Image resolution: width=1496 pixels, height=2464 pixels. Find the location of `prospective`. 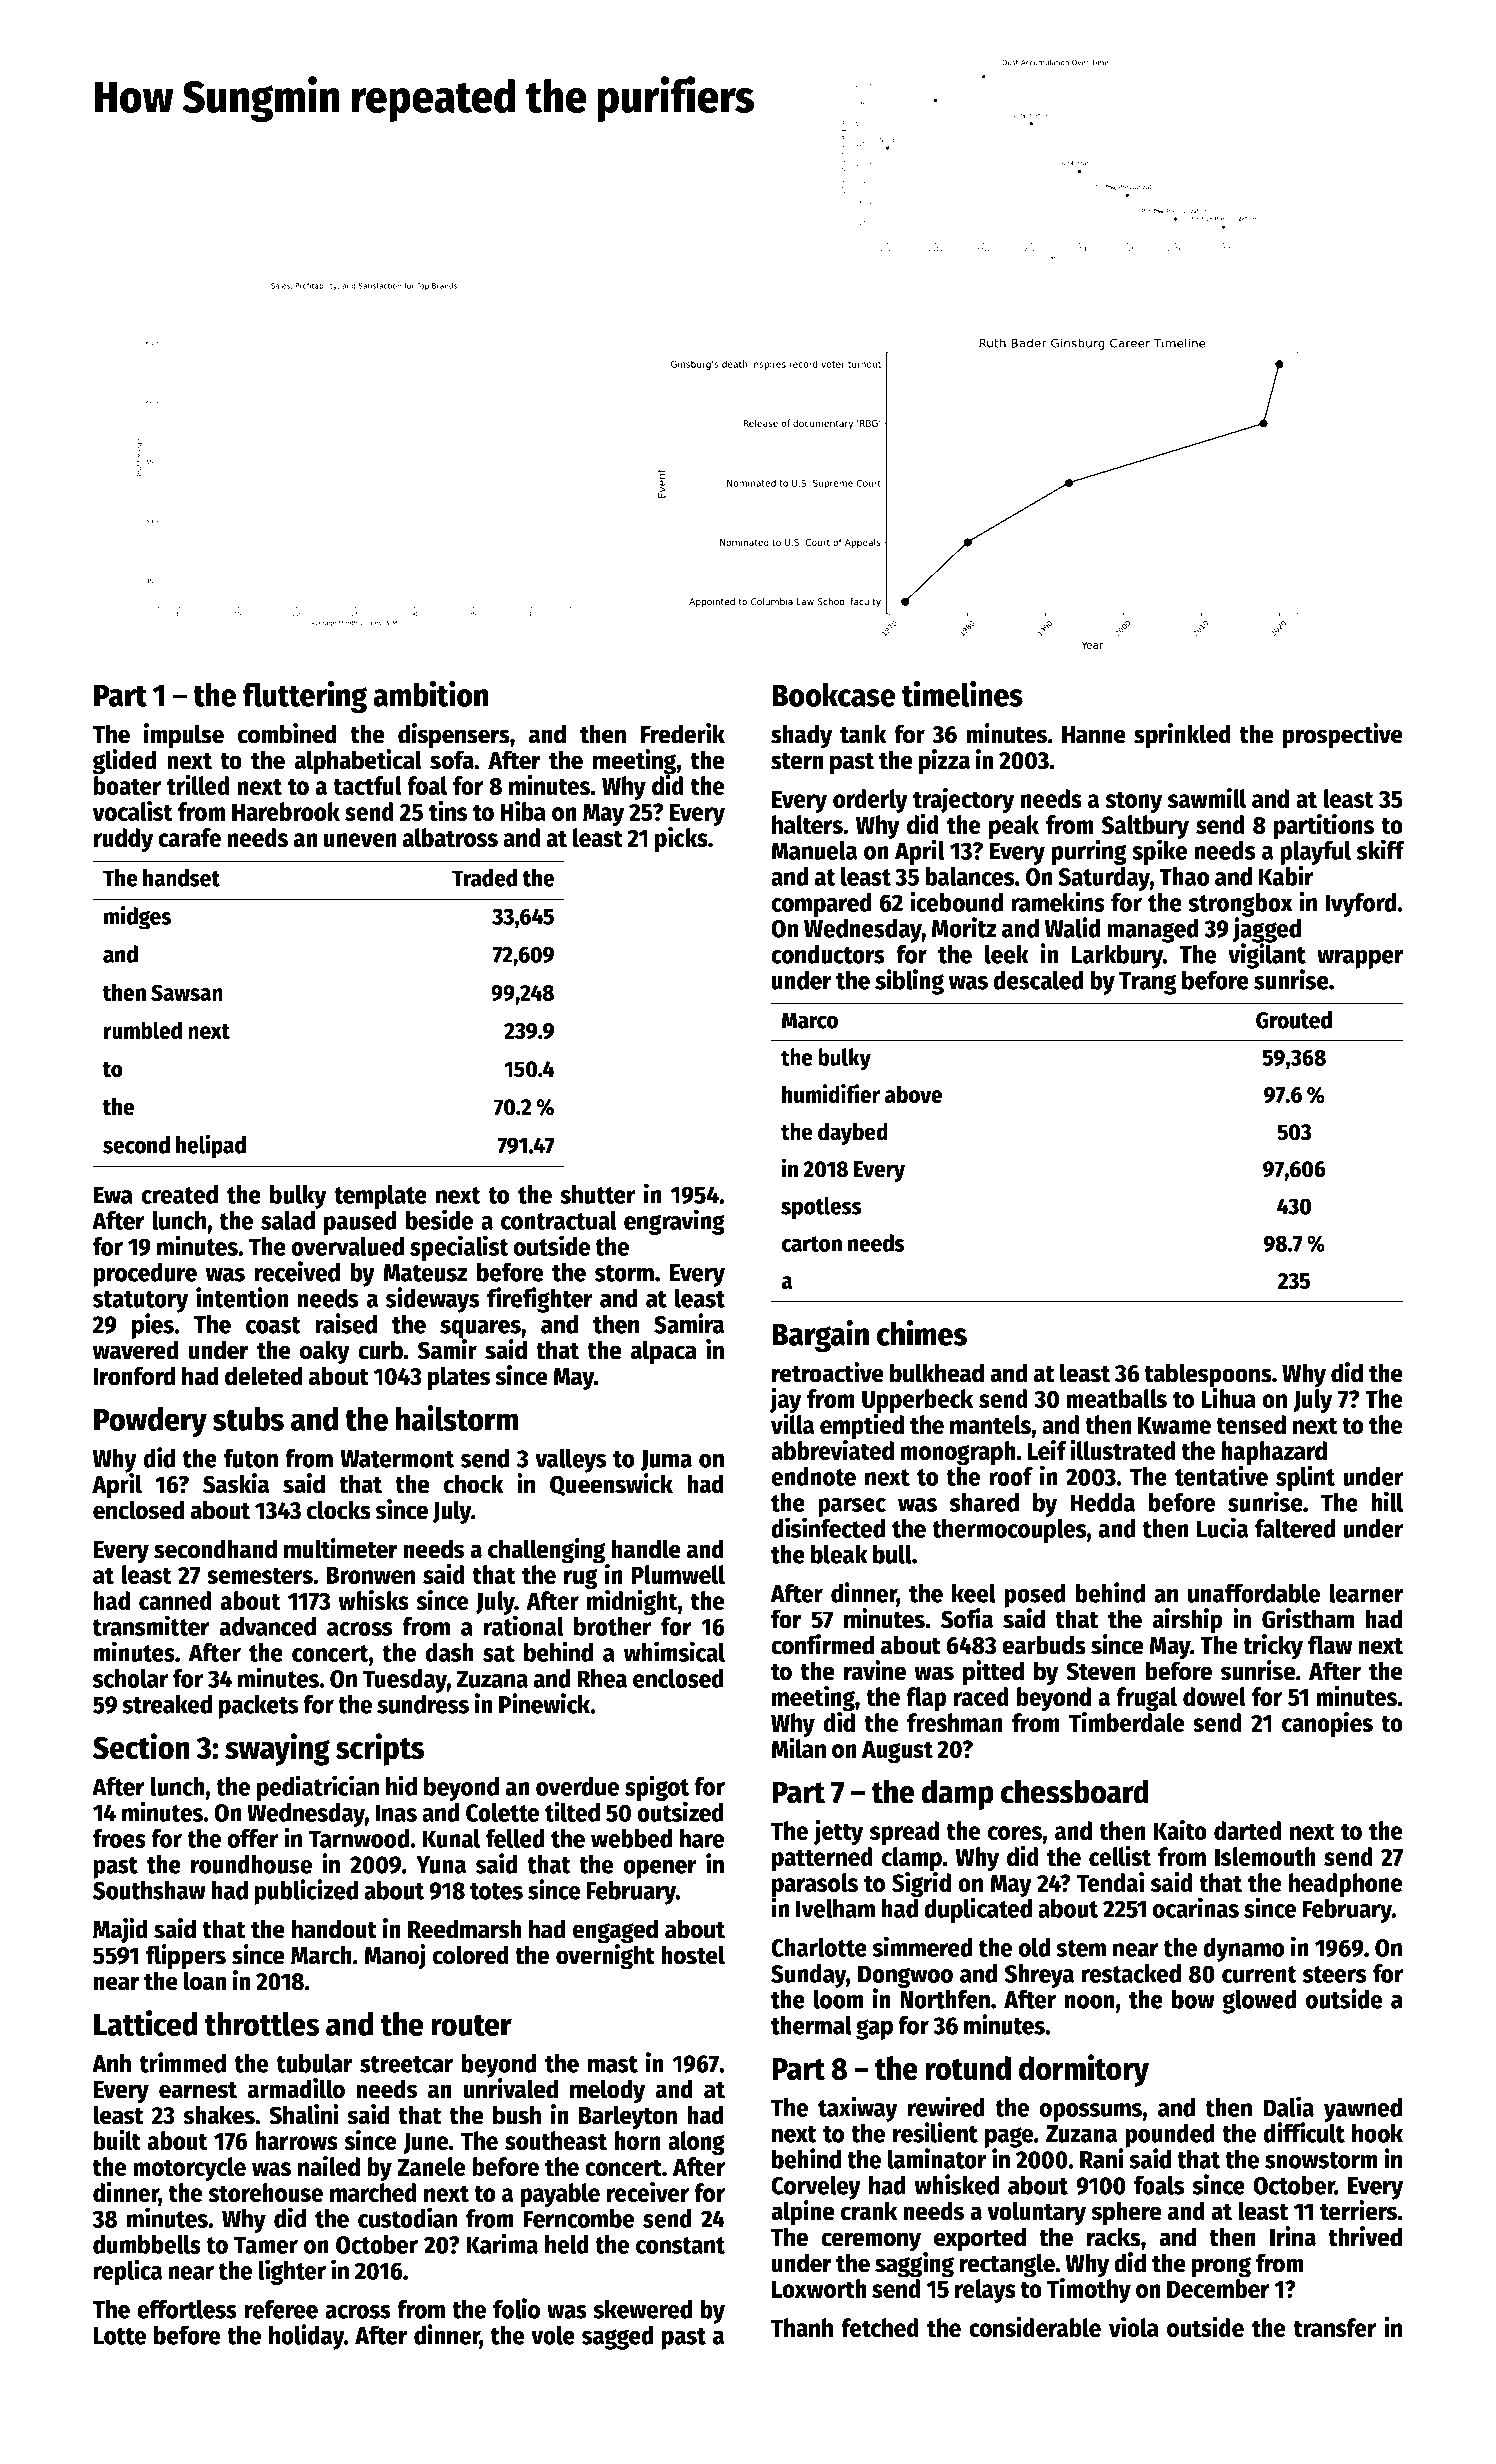

prospective is located at coordinates (1342, 736).
